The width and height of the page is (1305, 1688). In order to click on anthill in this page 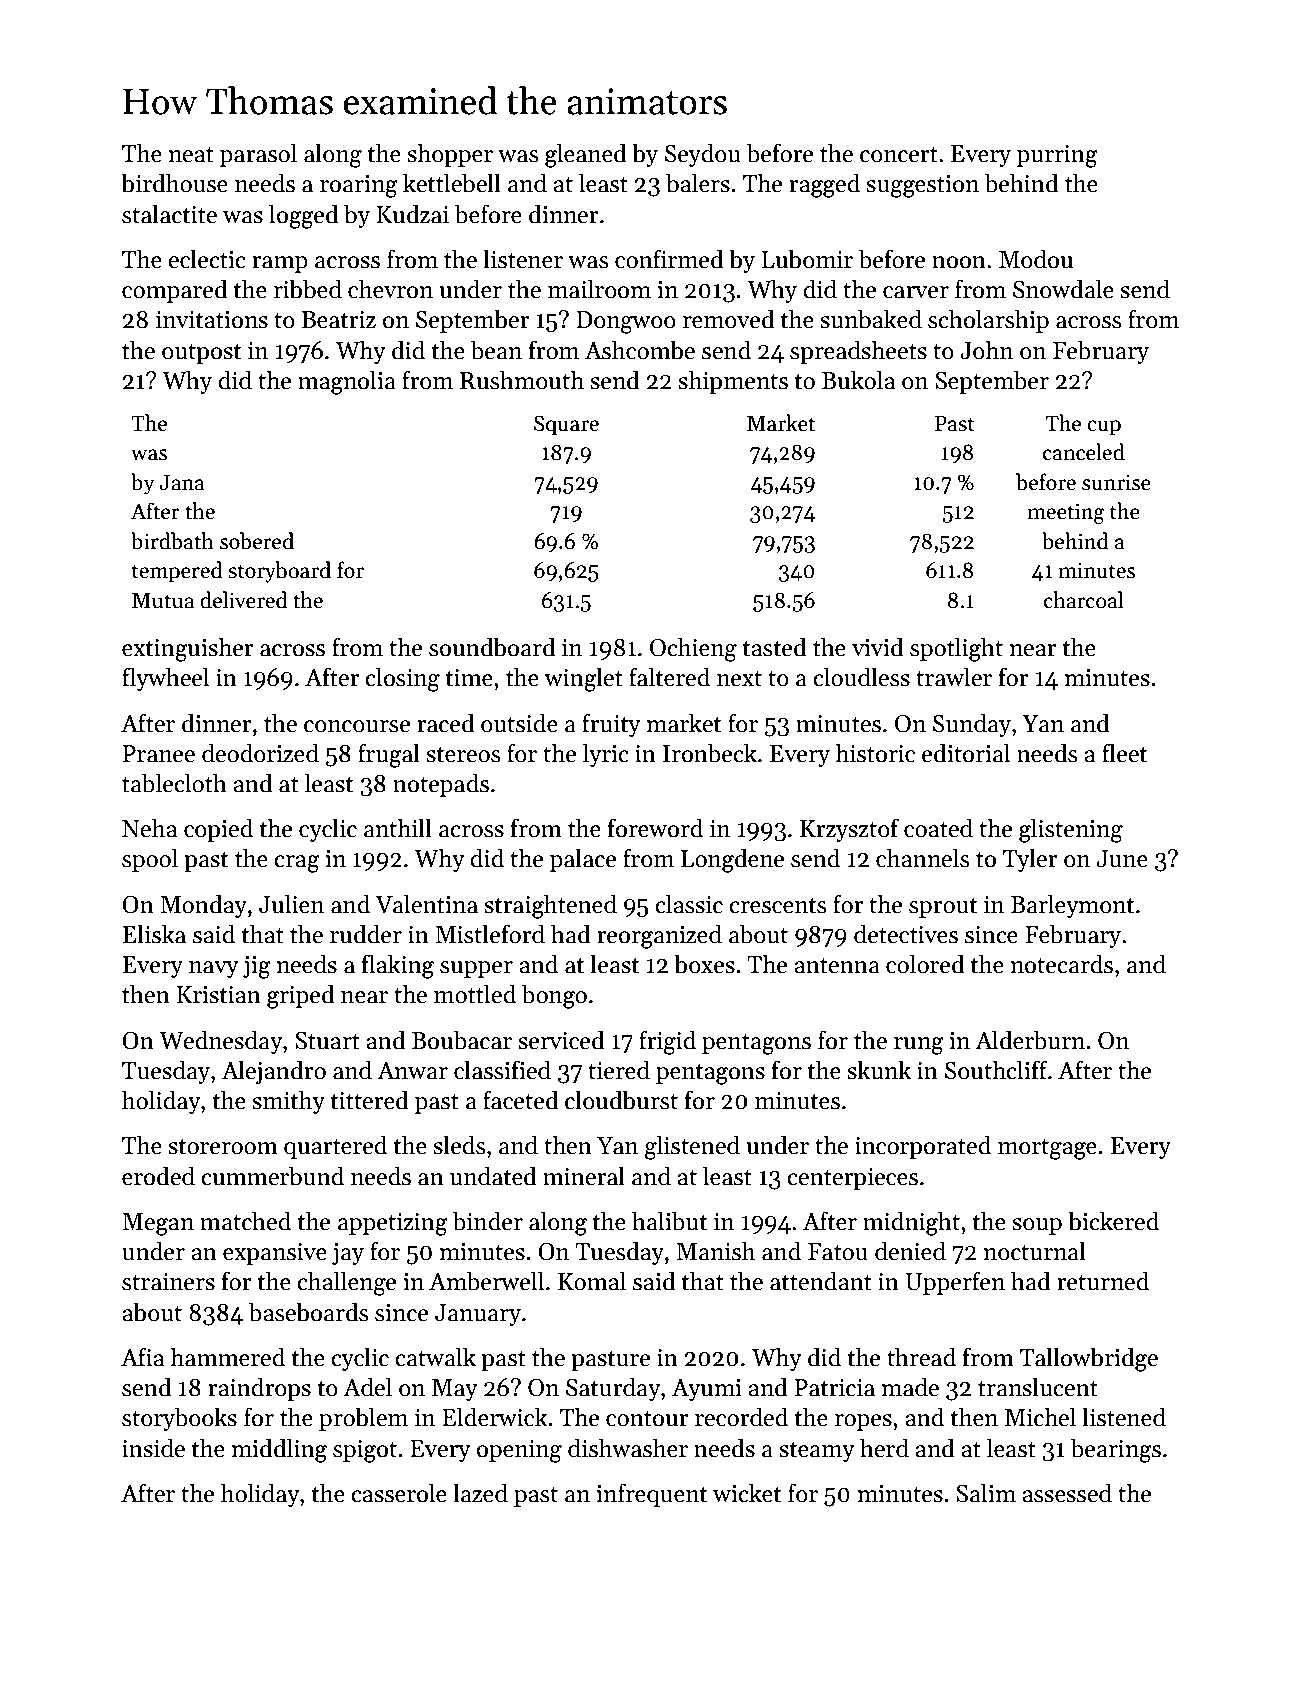, I will do `click(398, 828)`.
